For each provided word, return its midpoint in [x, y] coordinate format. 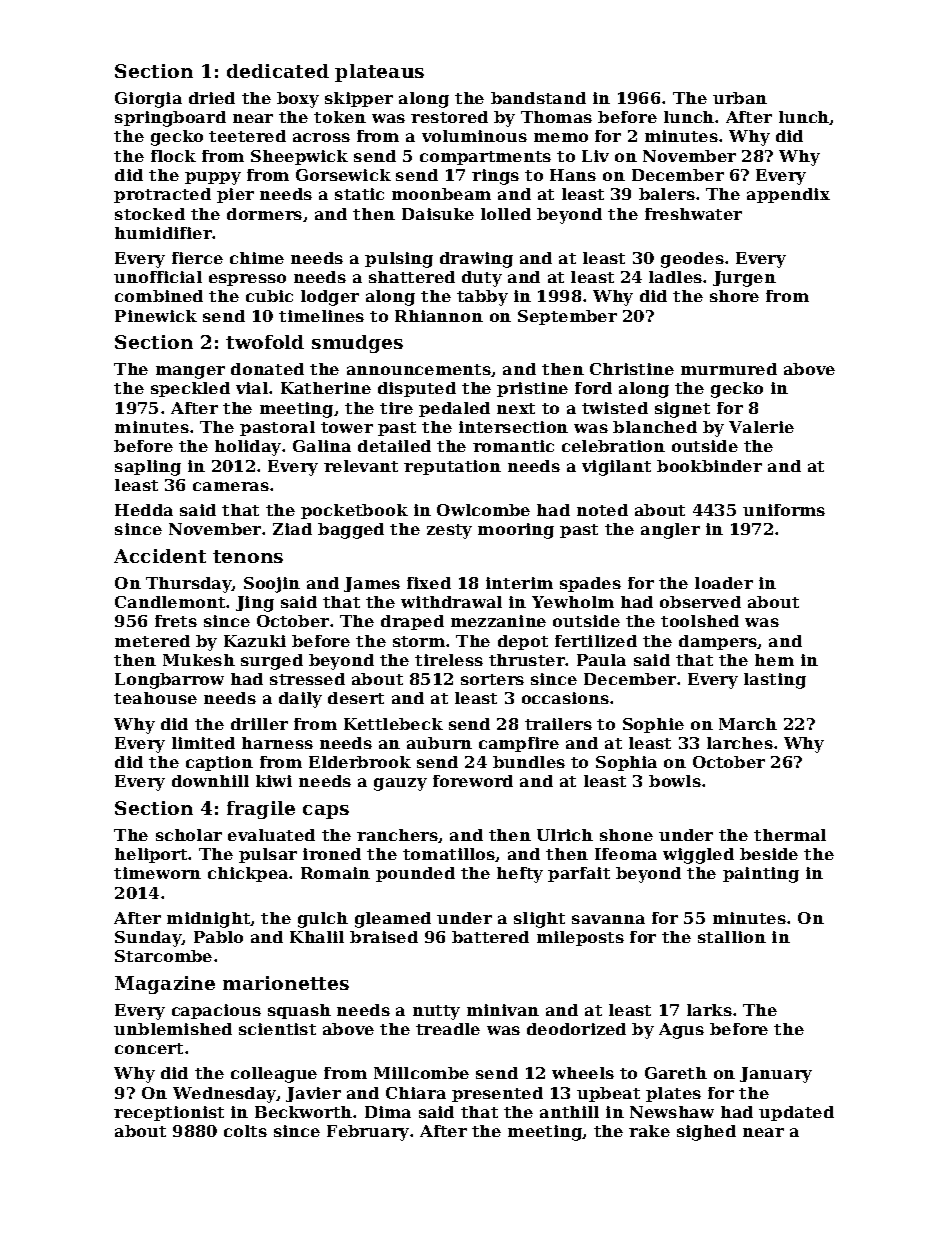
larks [709, 1010]
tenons [248, 556]
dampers [718, 642]
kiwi [274, 781]
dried [212, 98]
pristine [532, 389]
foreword [473, 781]
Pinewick [156, 316]
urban [740, 98]
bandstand [538, 98]
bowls [675, 781]
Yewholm [573, 602]
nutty [436, 1012]
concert [149, 1048]
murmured [729, 369]
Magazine [165, 985]
